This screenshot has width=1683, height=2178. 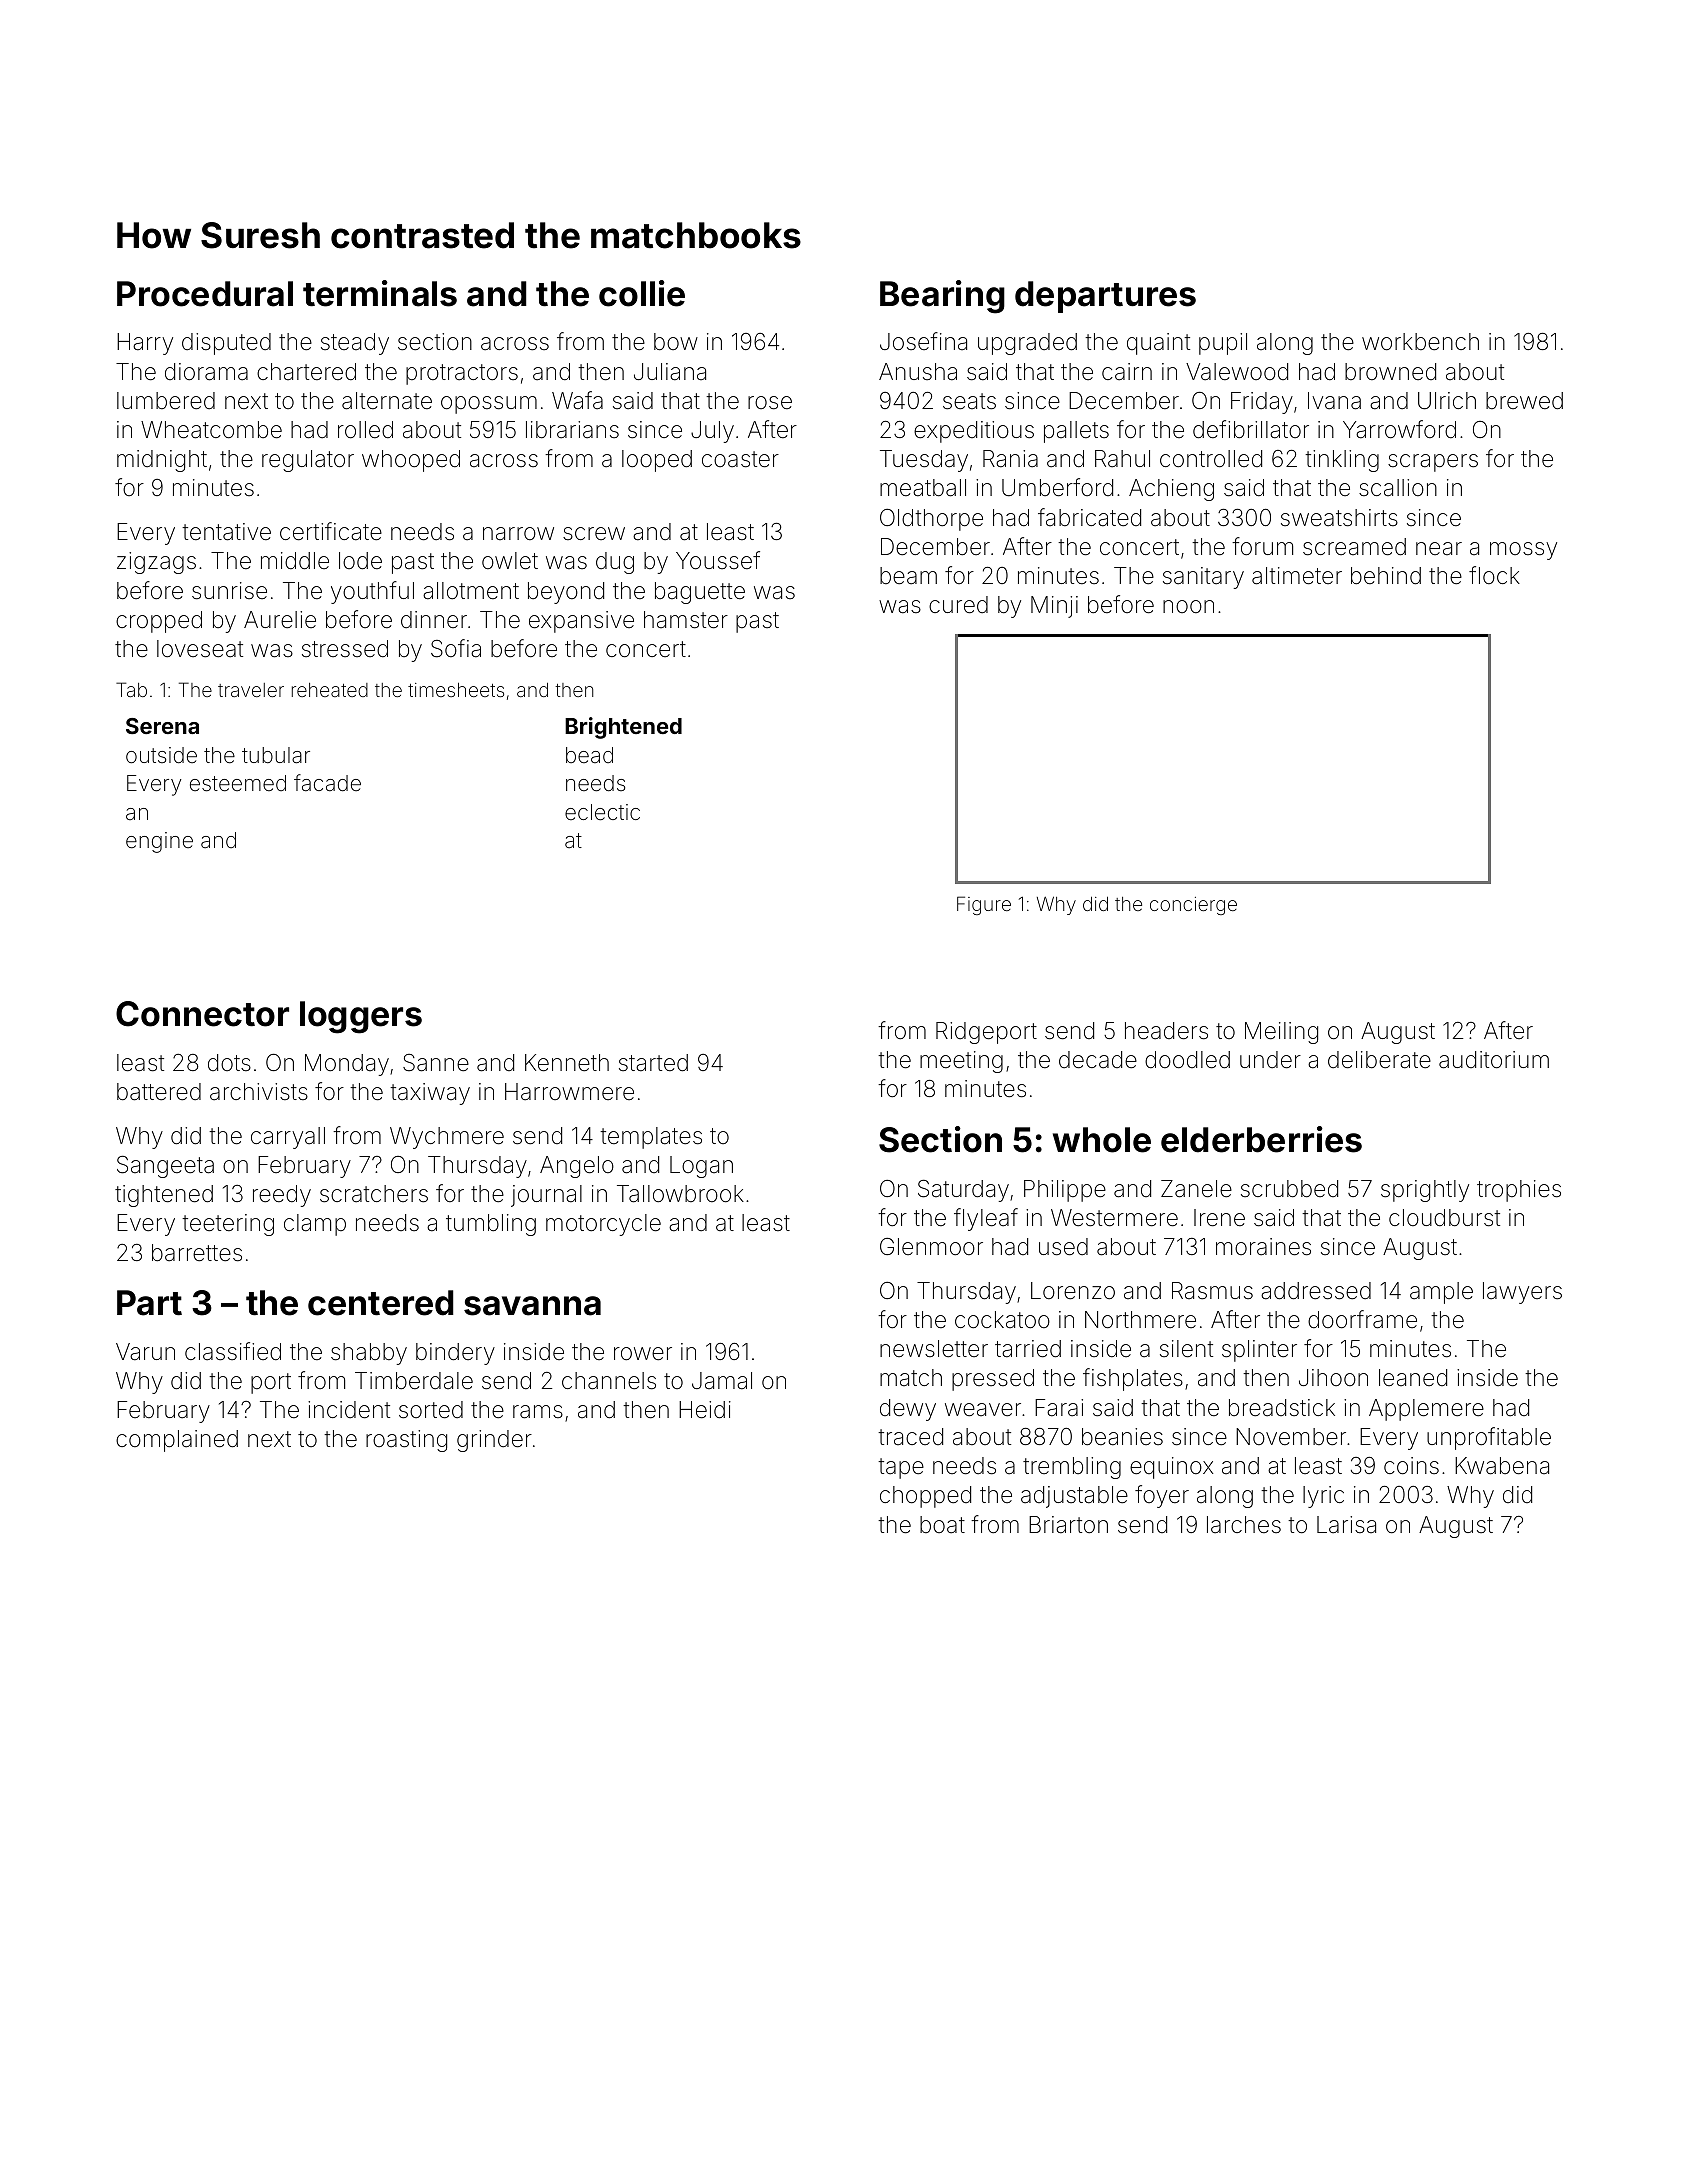 What do you see at coordinates (1297, 576) in the screenshot?
I see `altimeter` at bounding box center [1297, 576].
